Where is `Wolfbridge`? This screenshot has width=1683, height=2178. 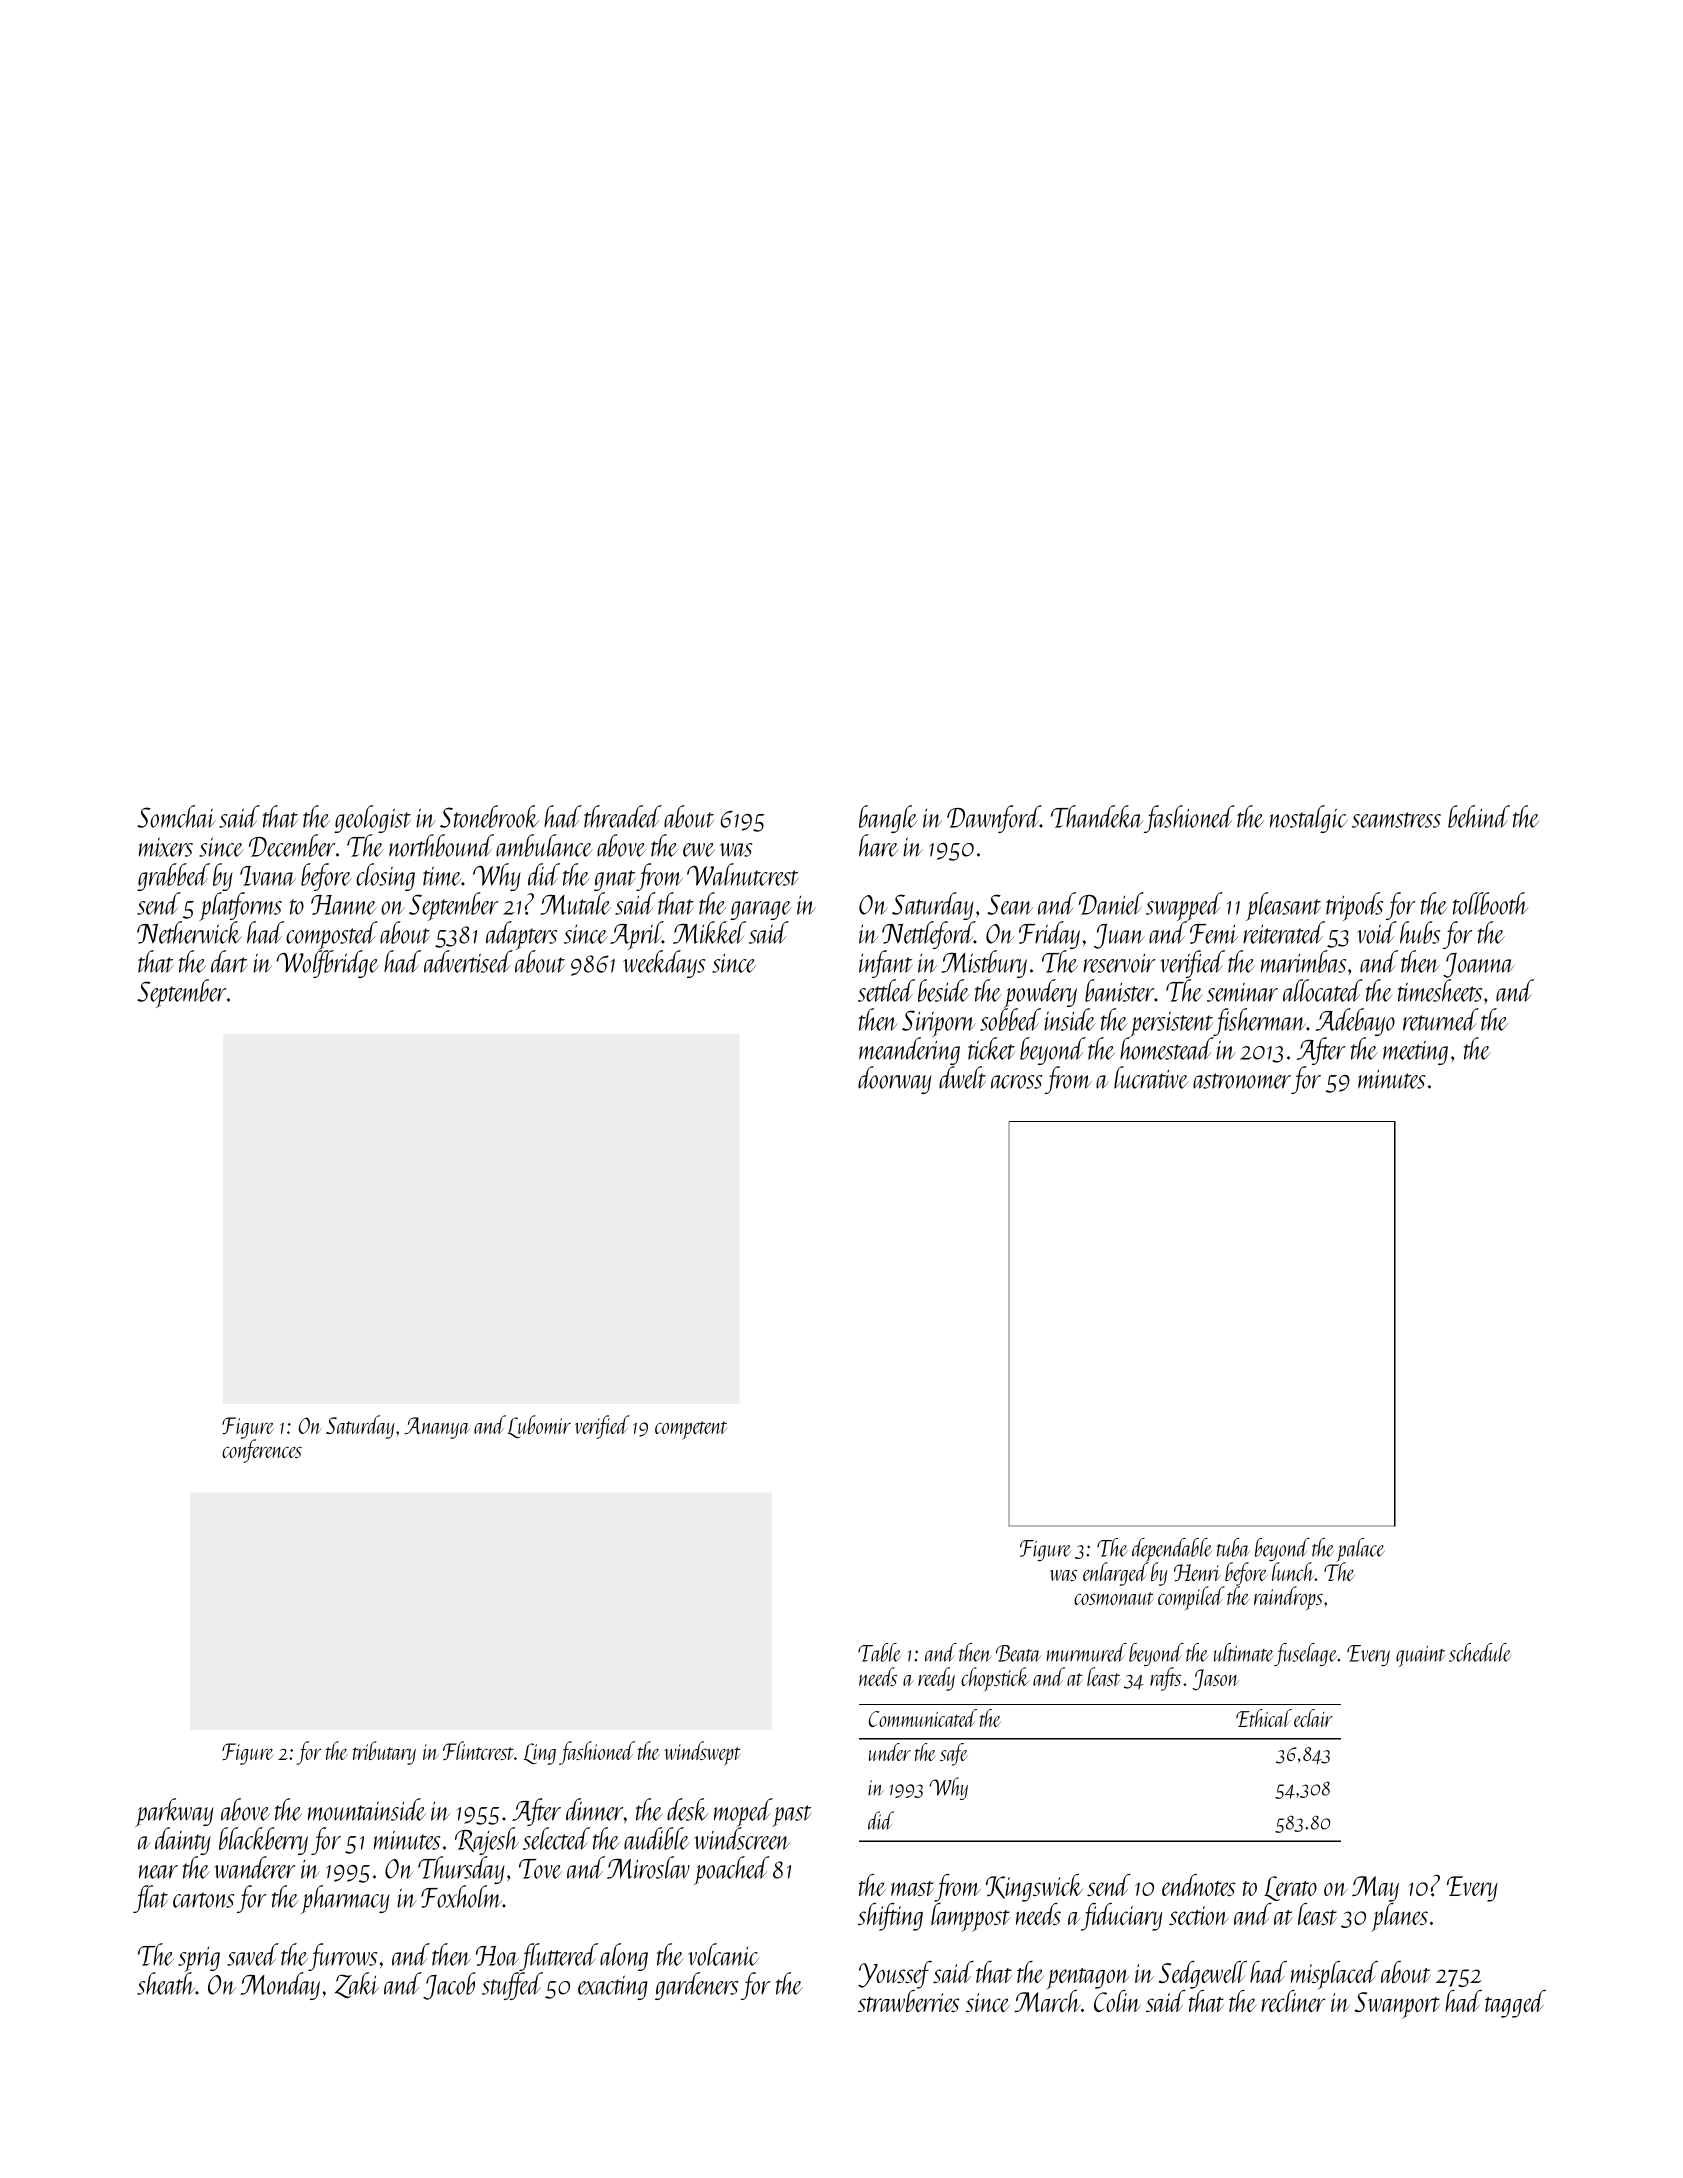
Wolfbridge is located at coordinates (327, 964).
